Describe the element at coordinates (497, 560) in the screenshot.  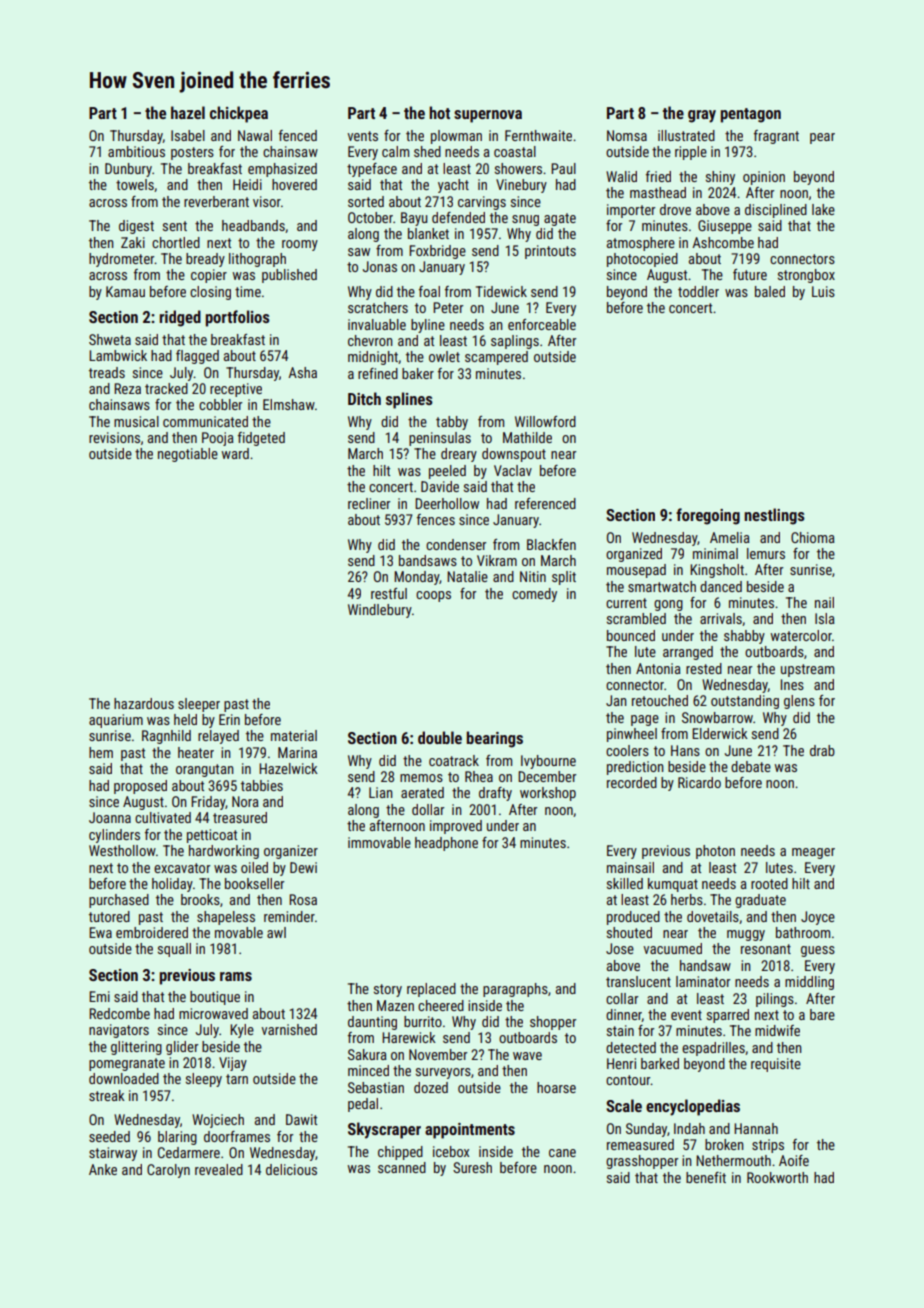
I see `Vikram` at that location.
